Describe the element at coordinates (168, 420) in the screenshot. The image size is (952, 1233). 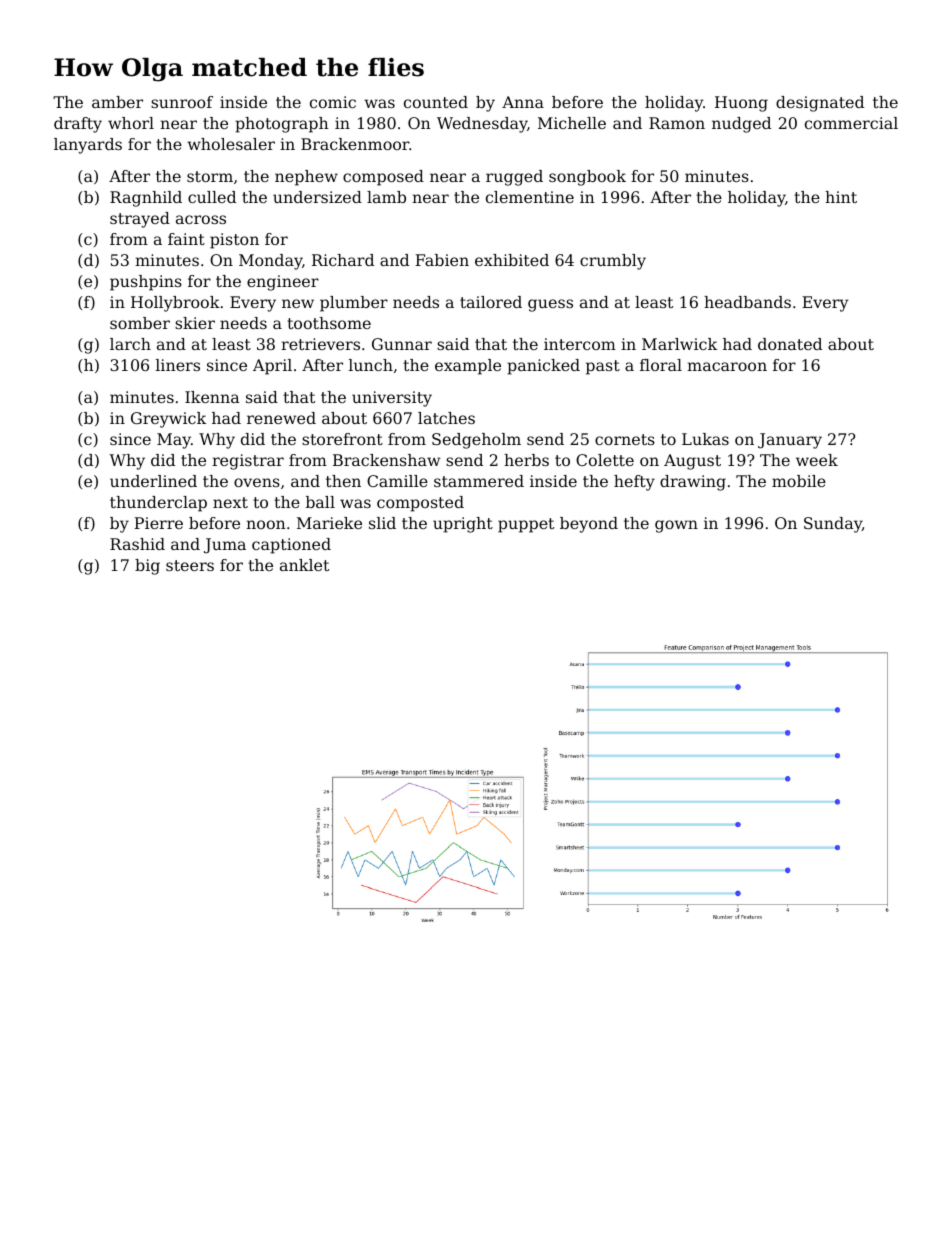
I see `Greywick` at that location.
